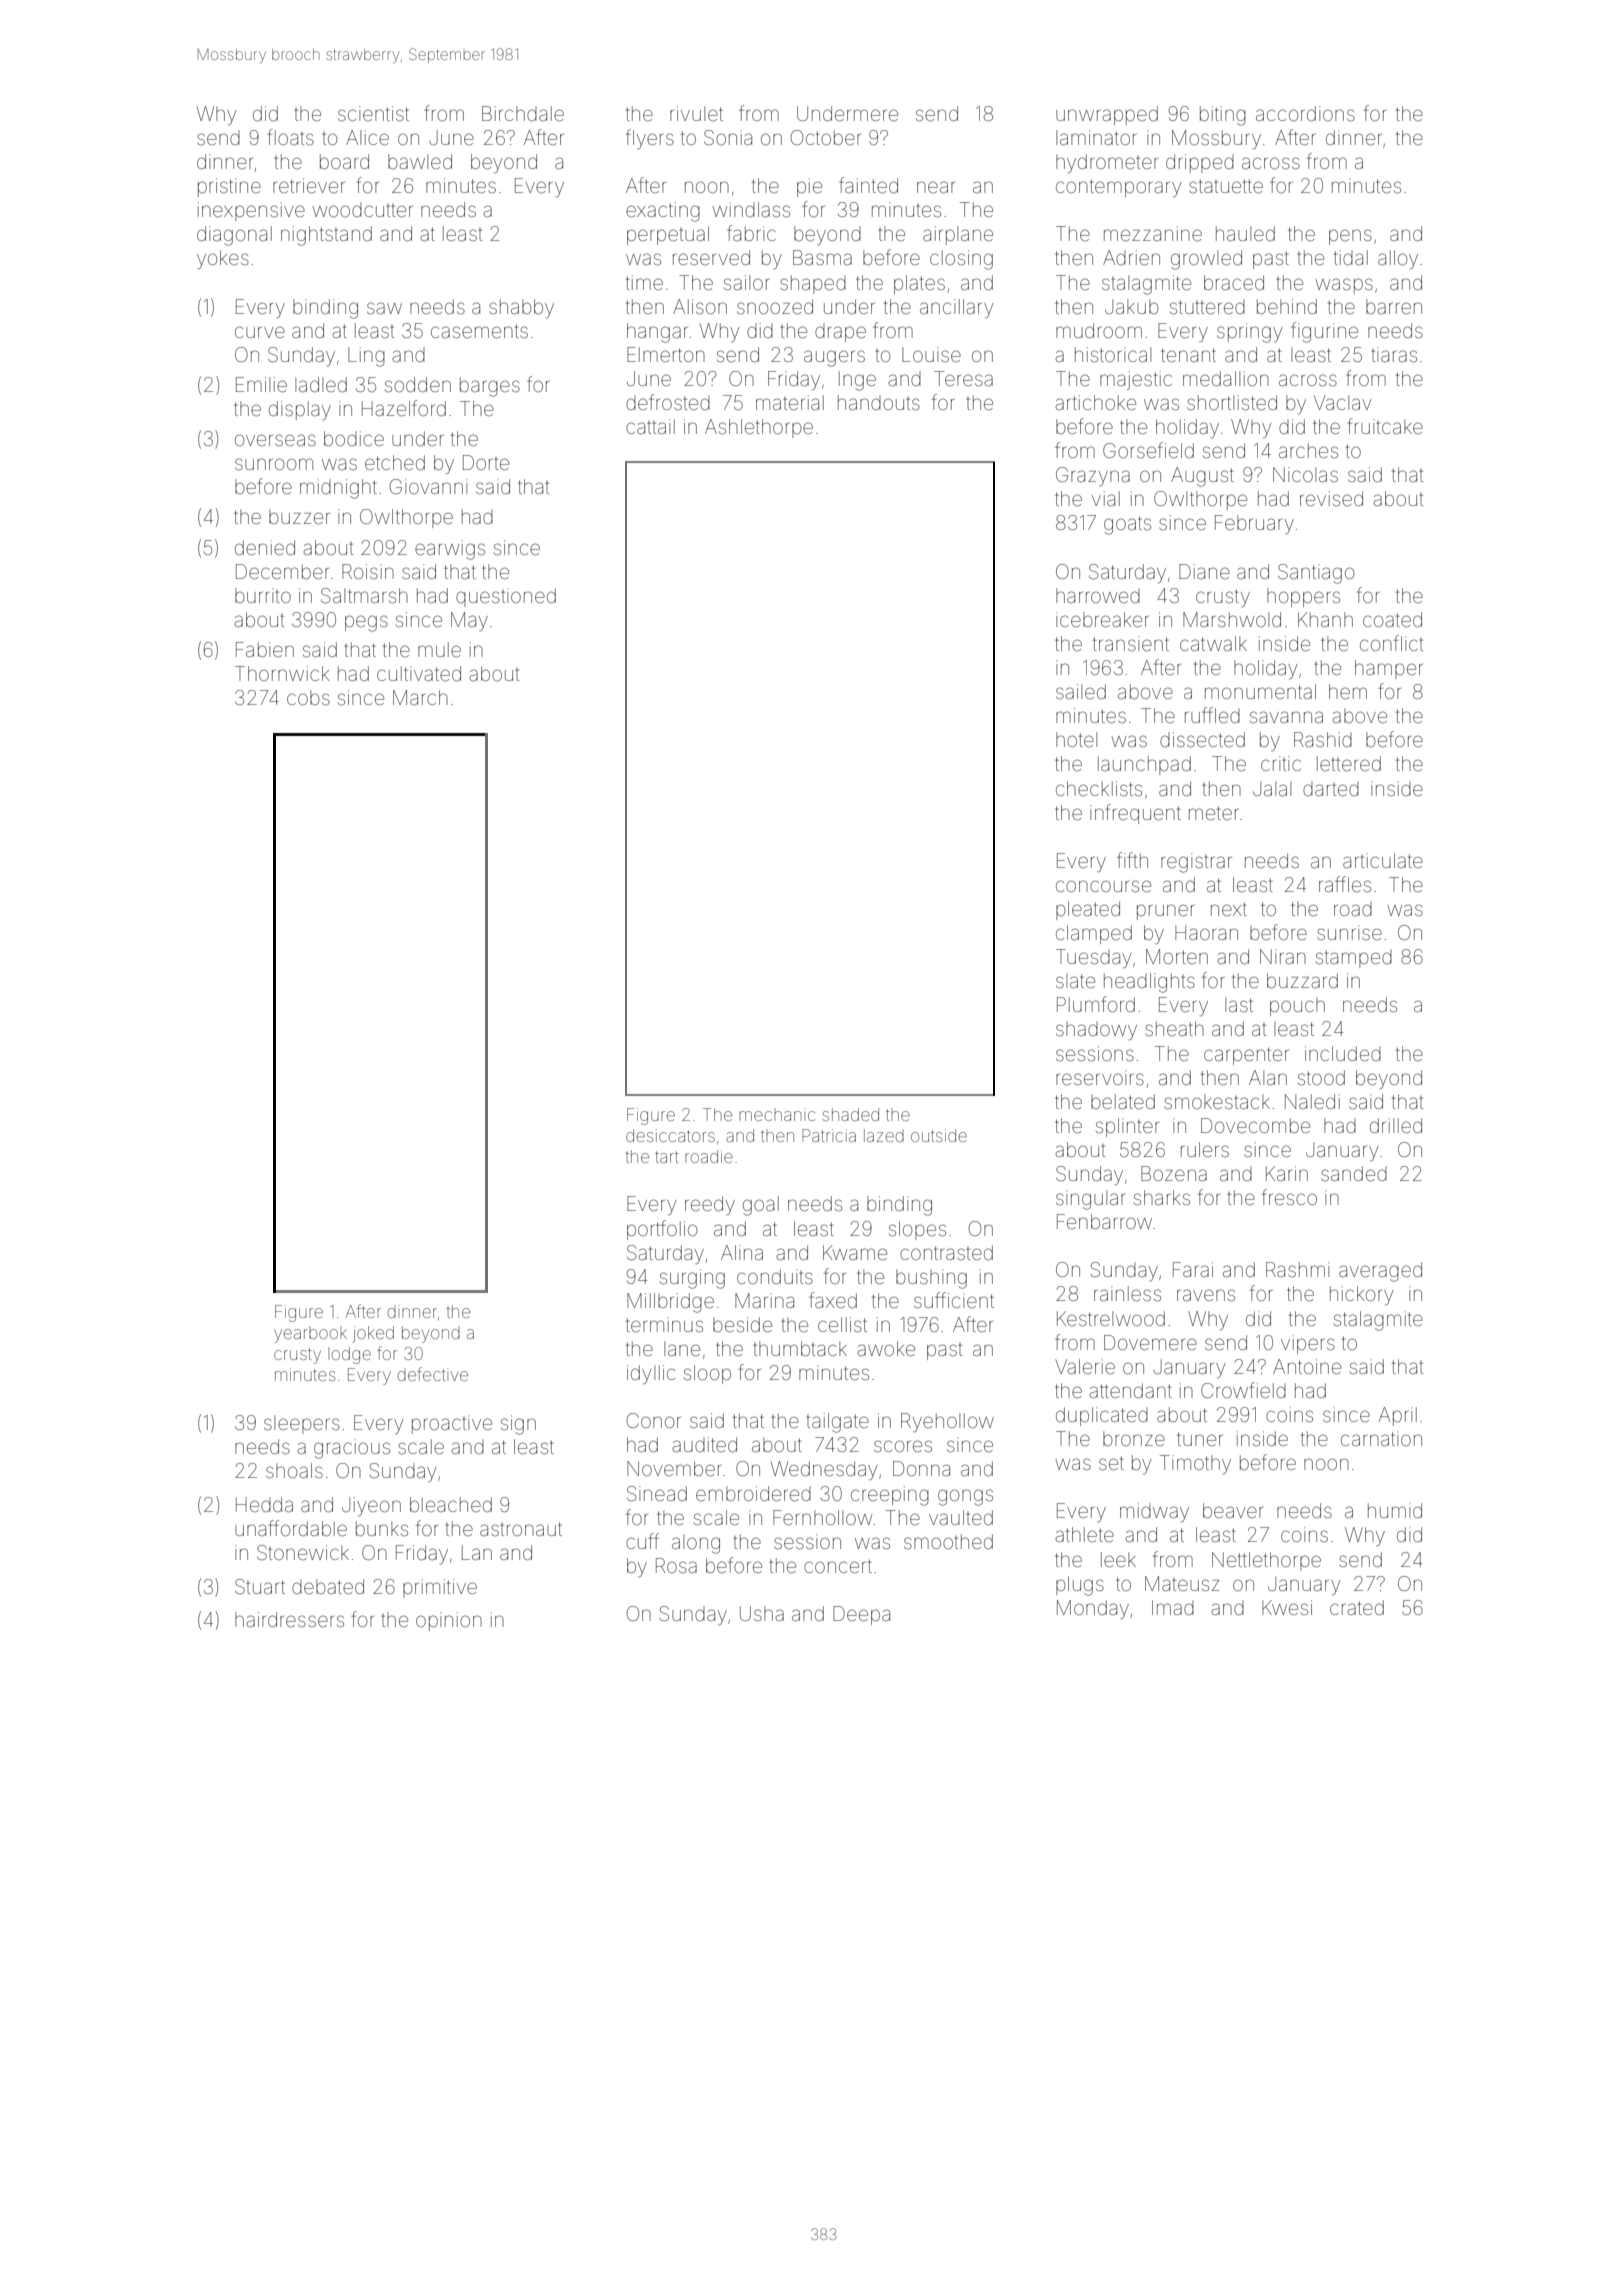  What do you see at coordinates (696, 113) in the screenshot?
I see `rivulet` at bounding box center [696, 113].
